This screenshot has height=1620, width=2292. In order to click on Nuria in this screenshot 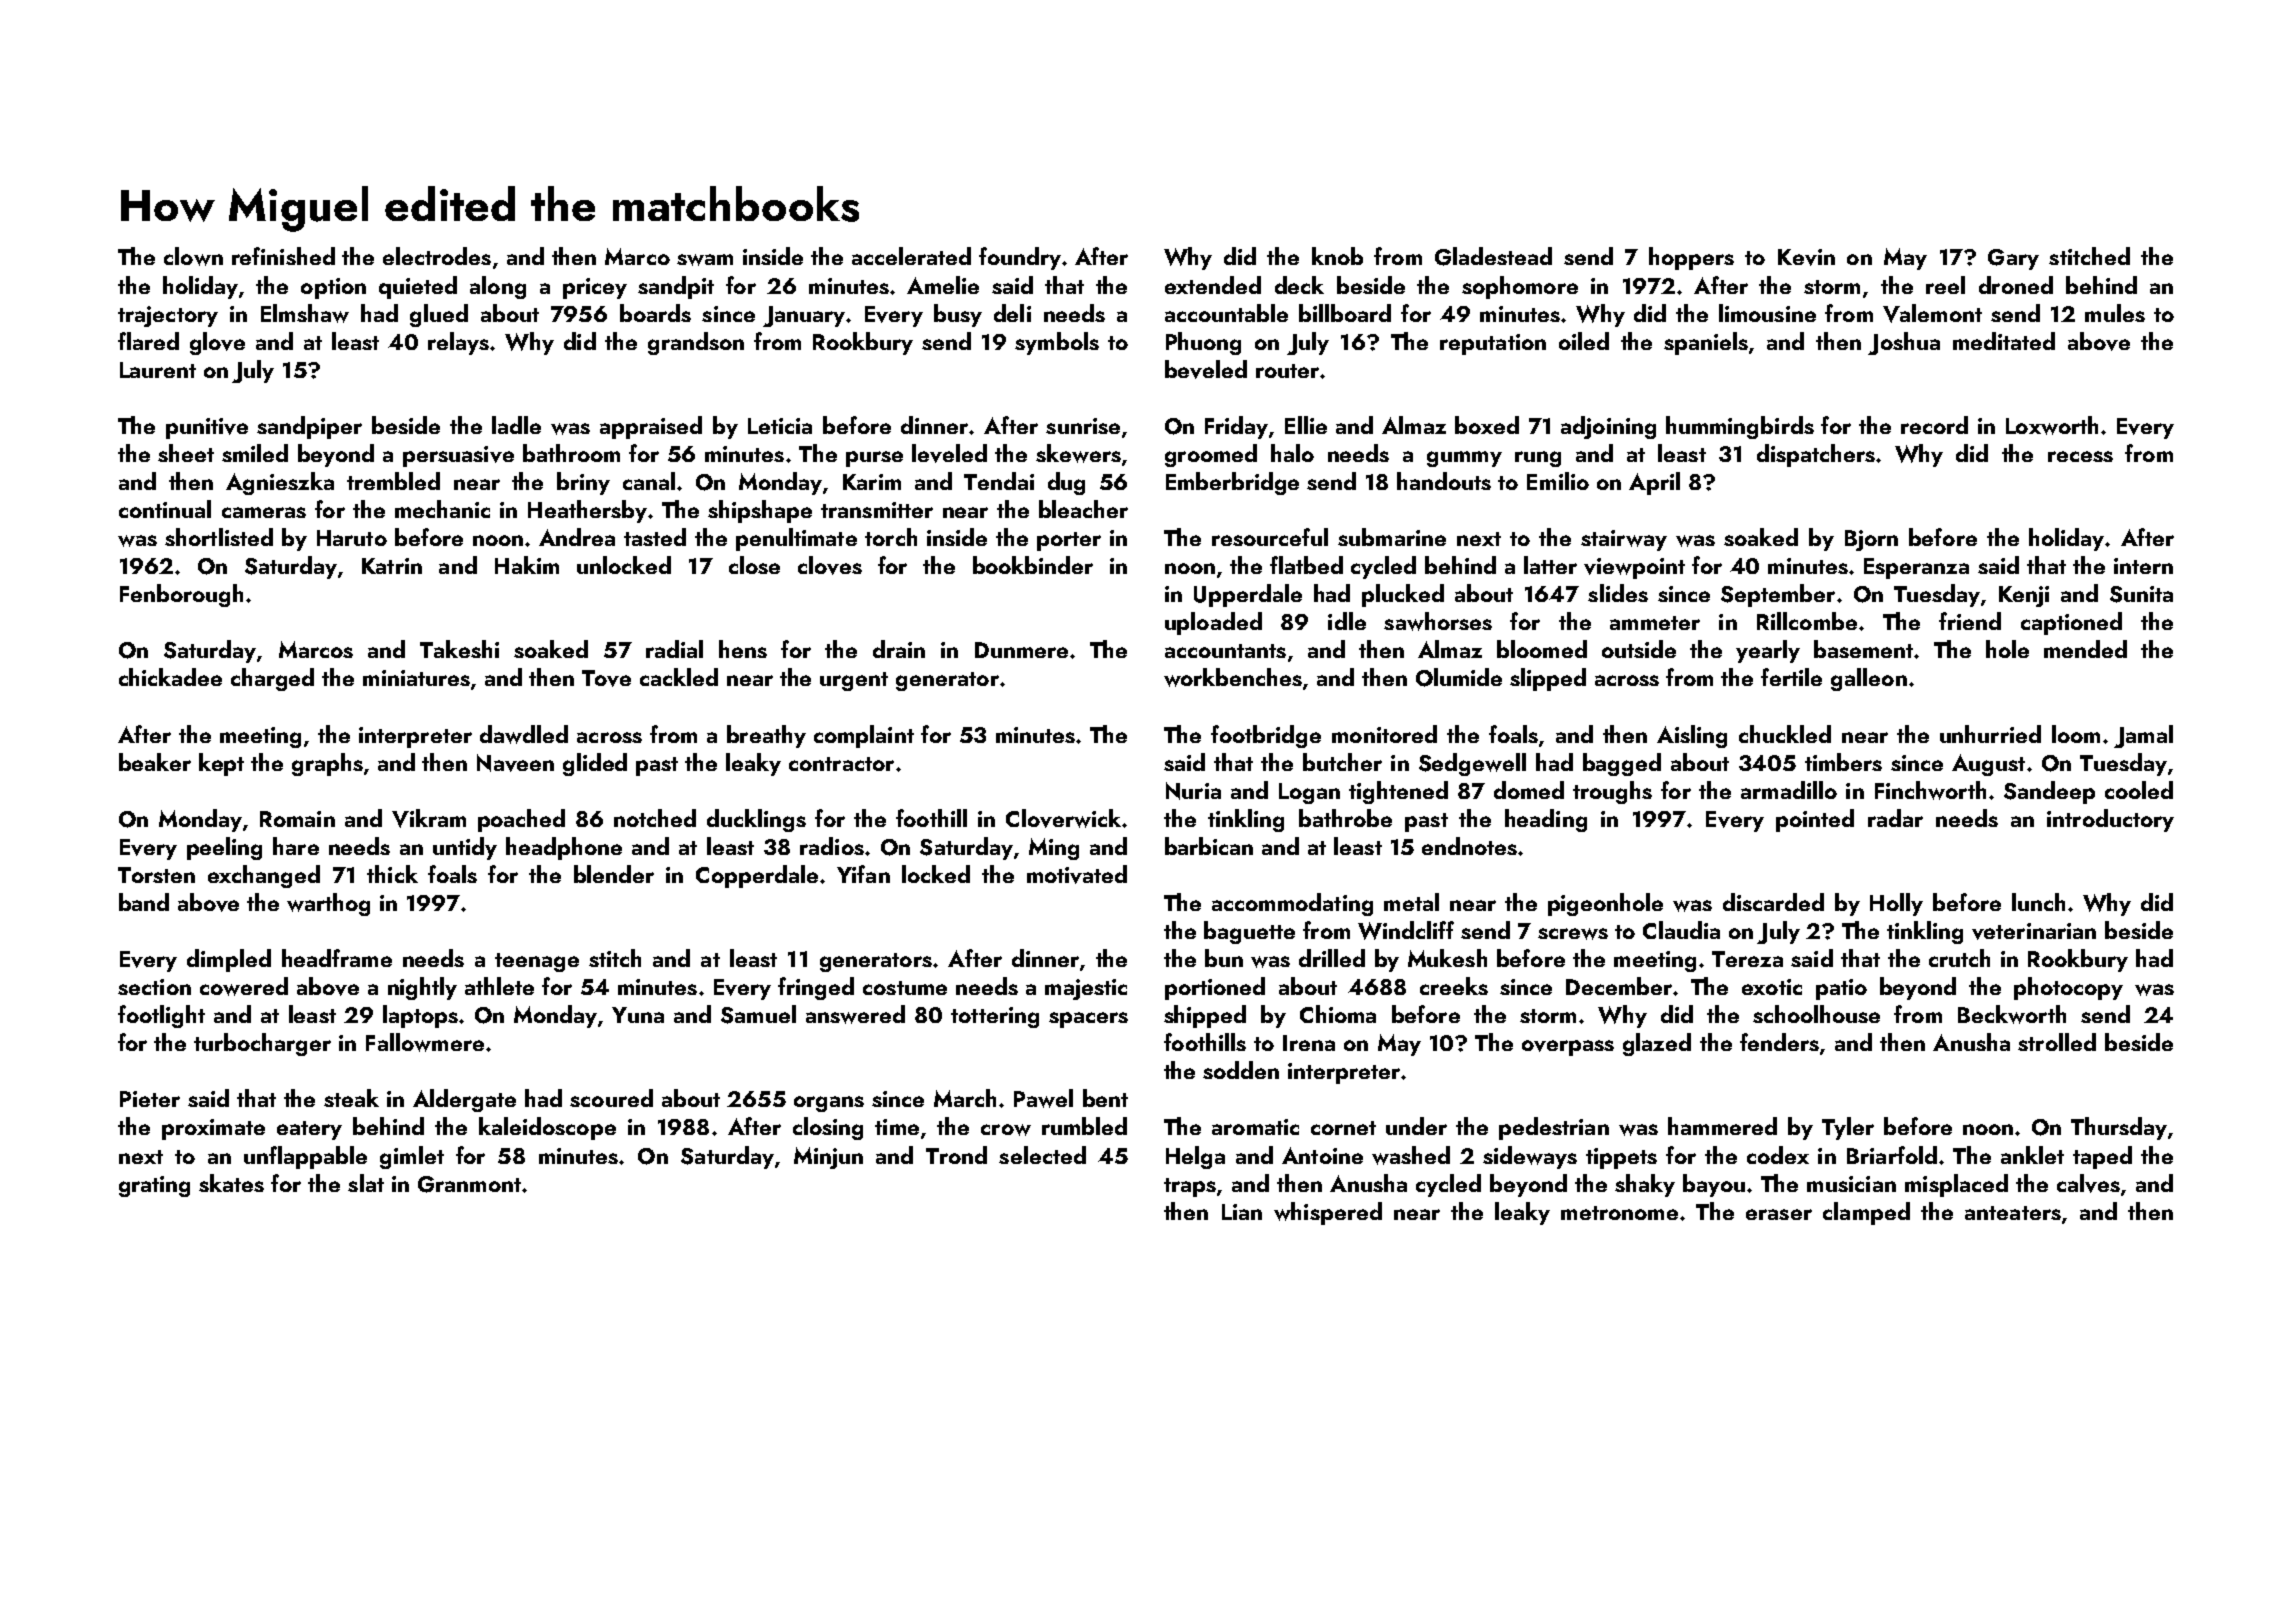, I will do `click(1193, 791)`.
